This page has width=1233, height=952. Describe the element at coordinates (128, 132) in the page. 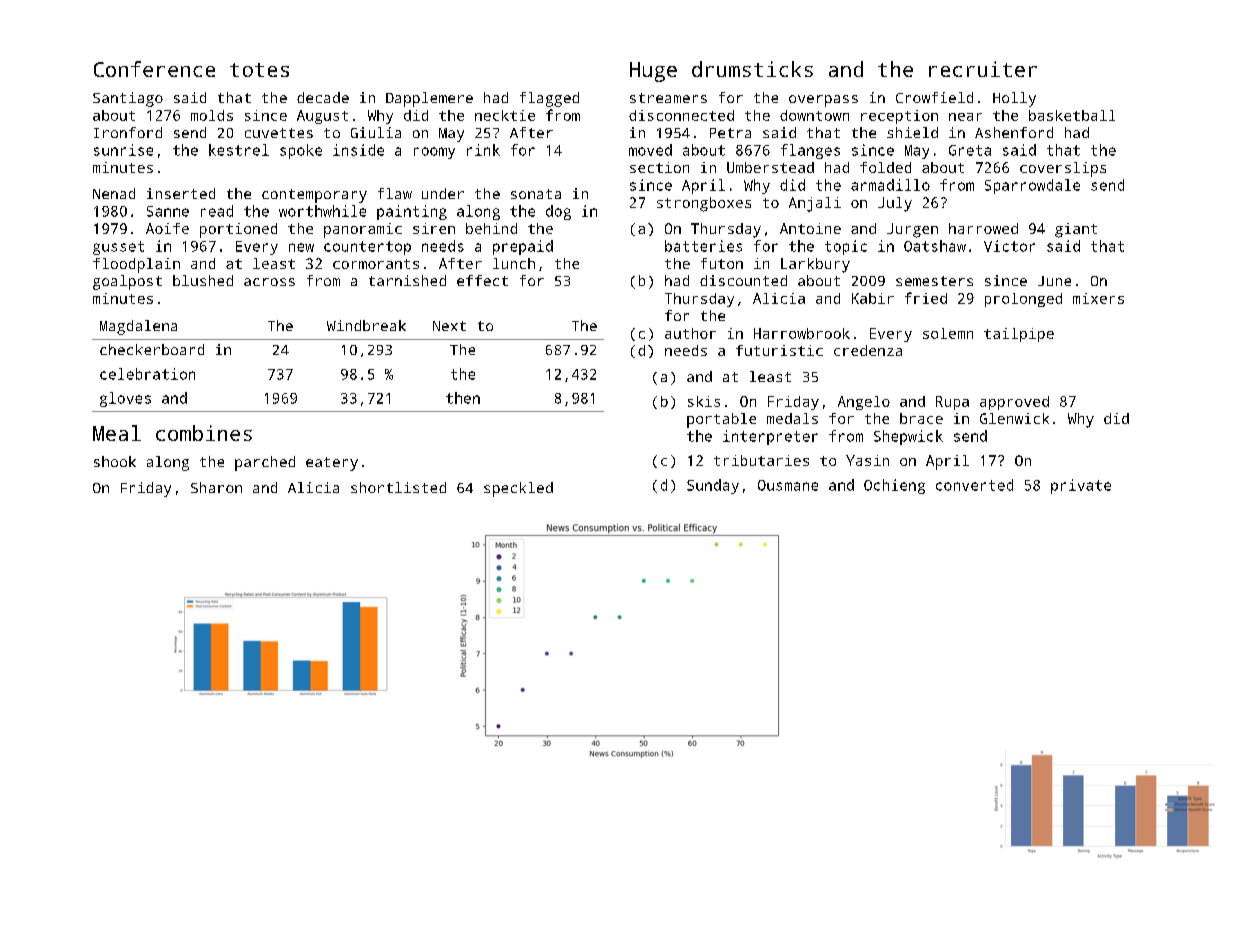

I see `Ironford` at that location.
